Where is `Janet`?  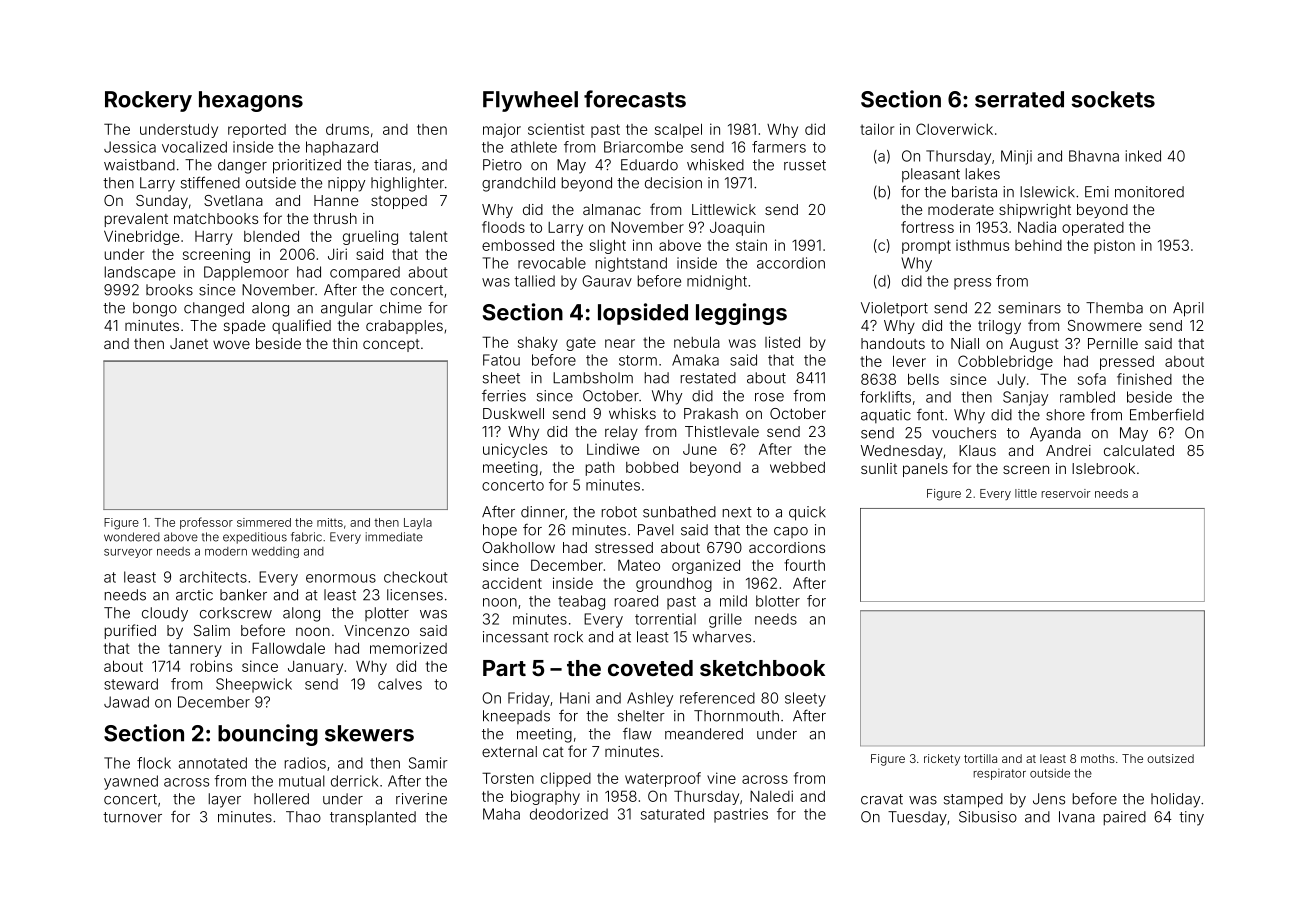
Janet is located at coordinates (189, 343).
